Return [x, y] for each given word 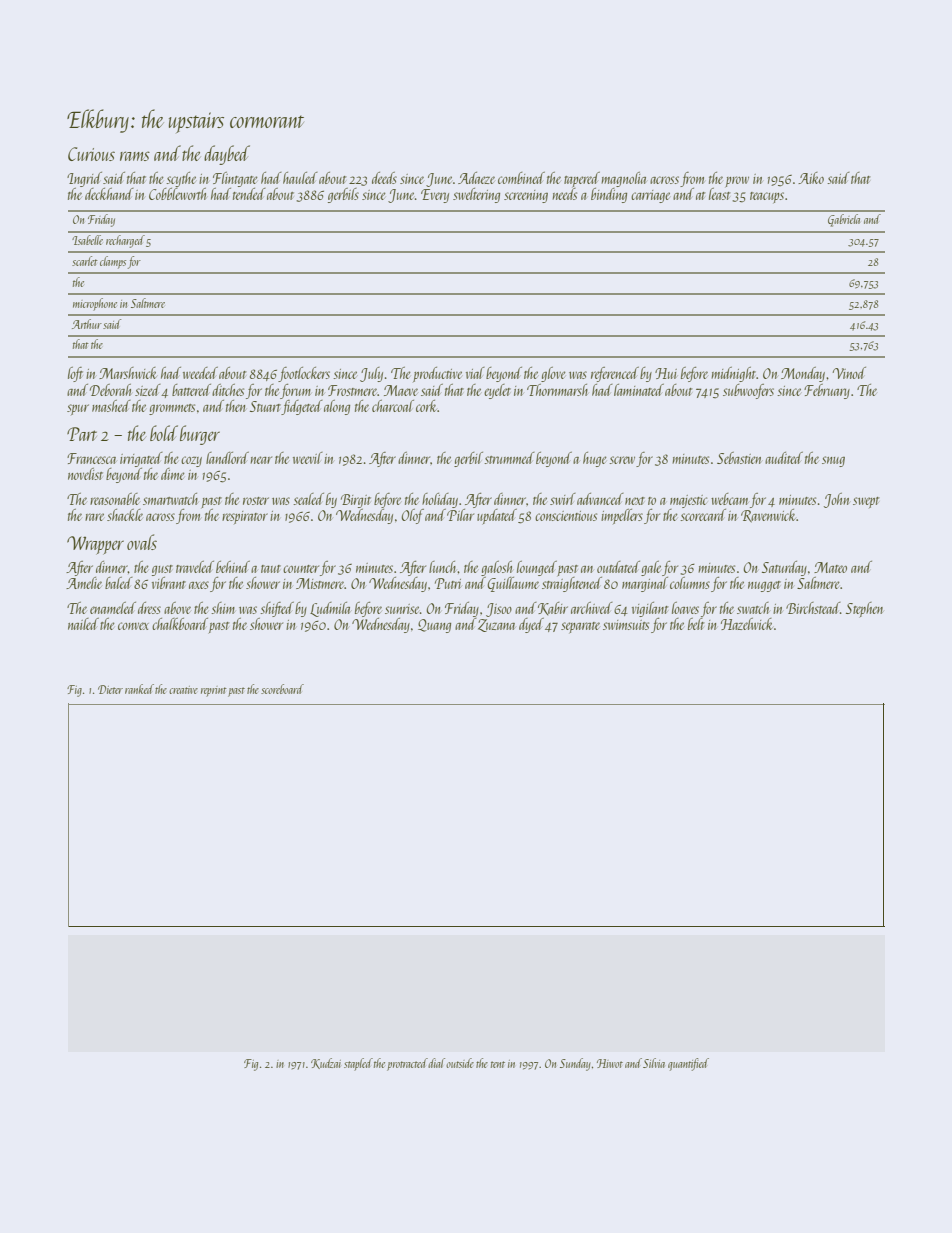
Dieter [110, 689]
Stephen [864, 610]
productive [437, 374]
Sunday [575, 1064]
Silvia [654, 1063]
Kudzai [326, 1063]
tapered [582, 179]
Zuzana [496, 625]
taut [271, 569]
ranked [139, 689]
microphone [95, 304]
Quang [434, 626]
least [720, 194]
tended [249, 194]
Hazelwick [747, 624]
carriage [650, 196]
